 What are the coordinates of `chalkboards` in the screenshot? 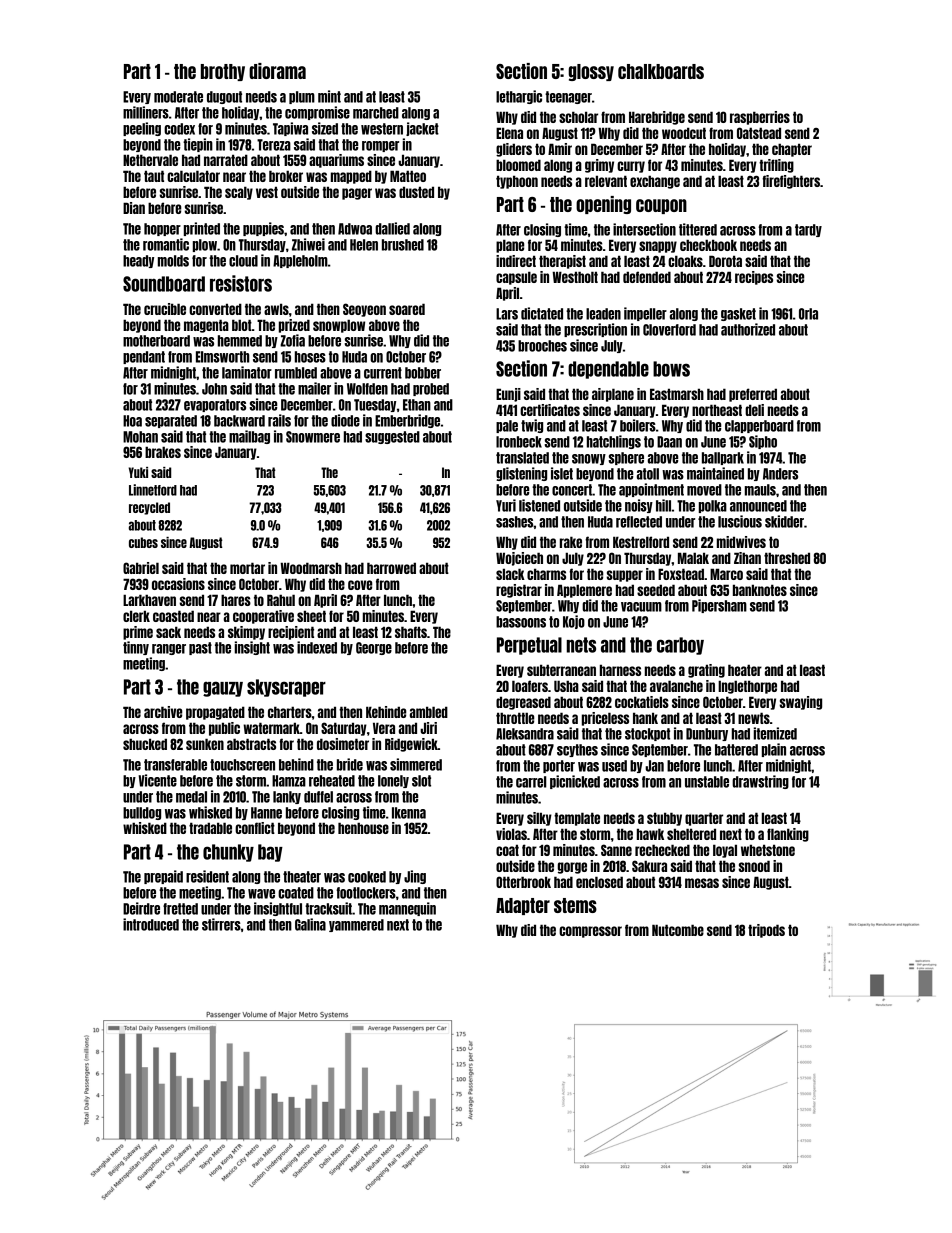 It's located at (661, 71).
